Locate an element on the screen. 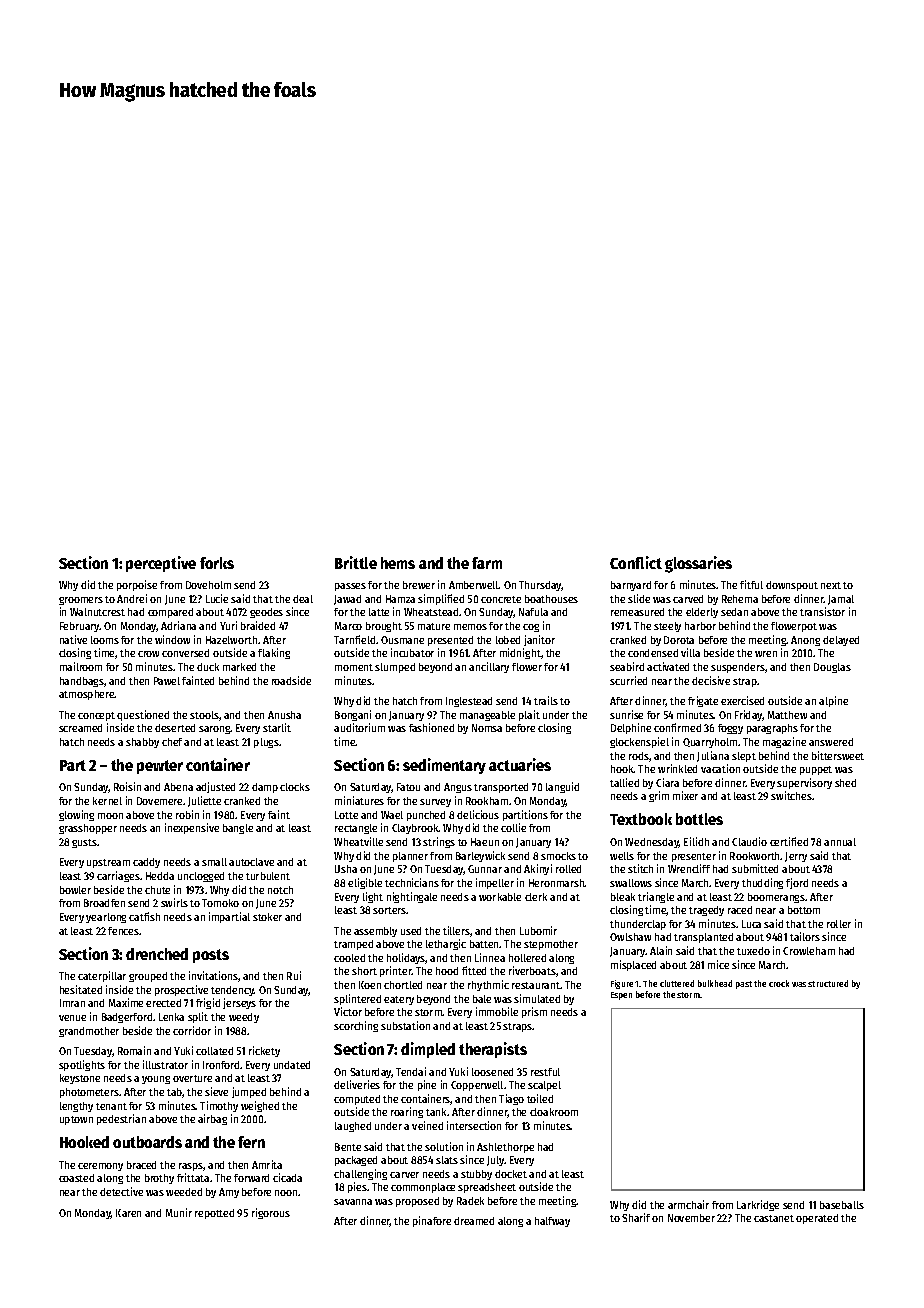 The width and height of the screenshot is (924, 1308). thudding is located at coordinates (762, 883).
